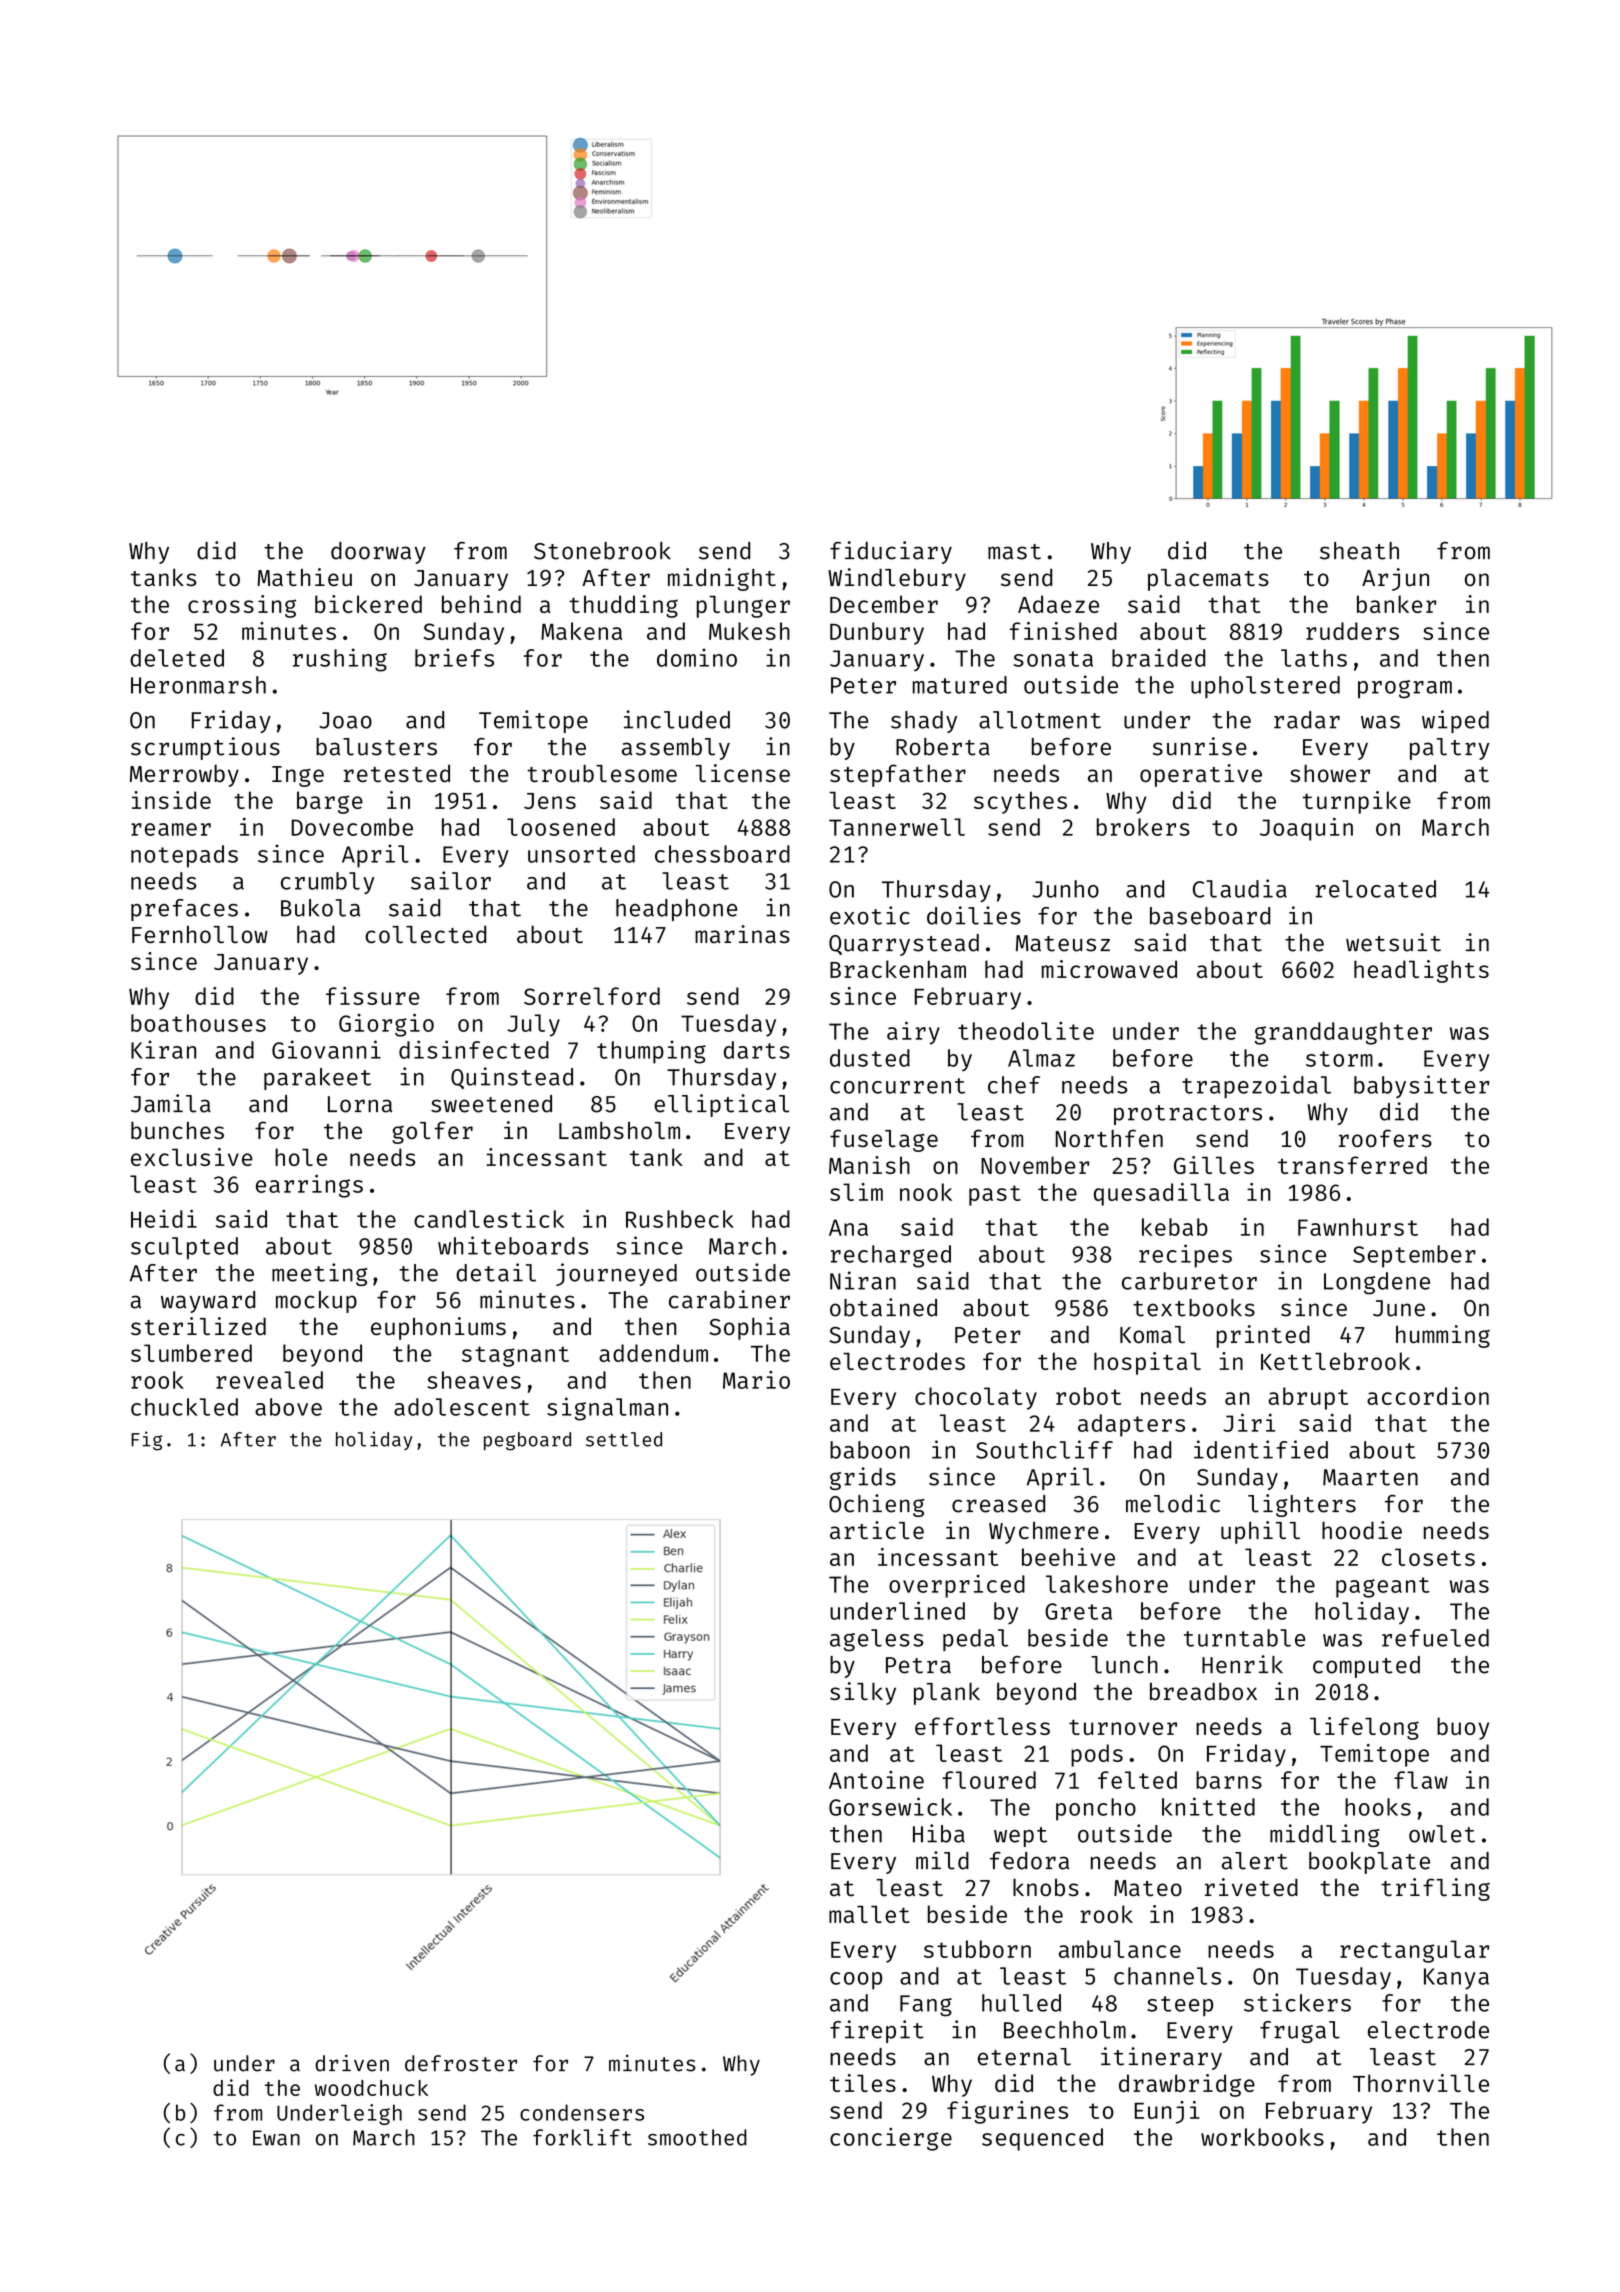 The image size is (1620, 2292). I want to click on placemats, so click(1208, 580).
